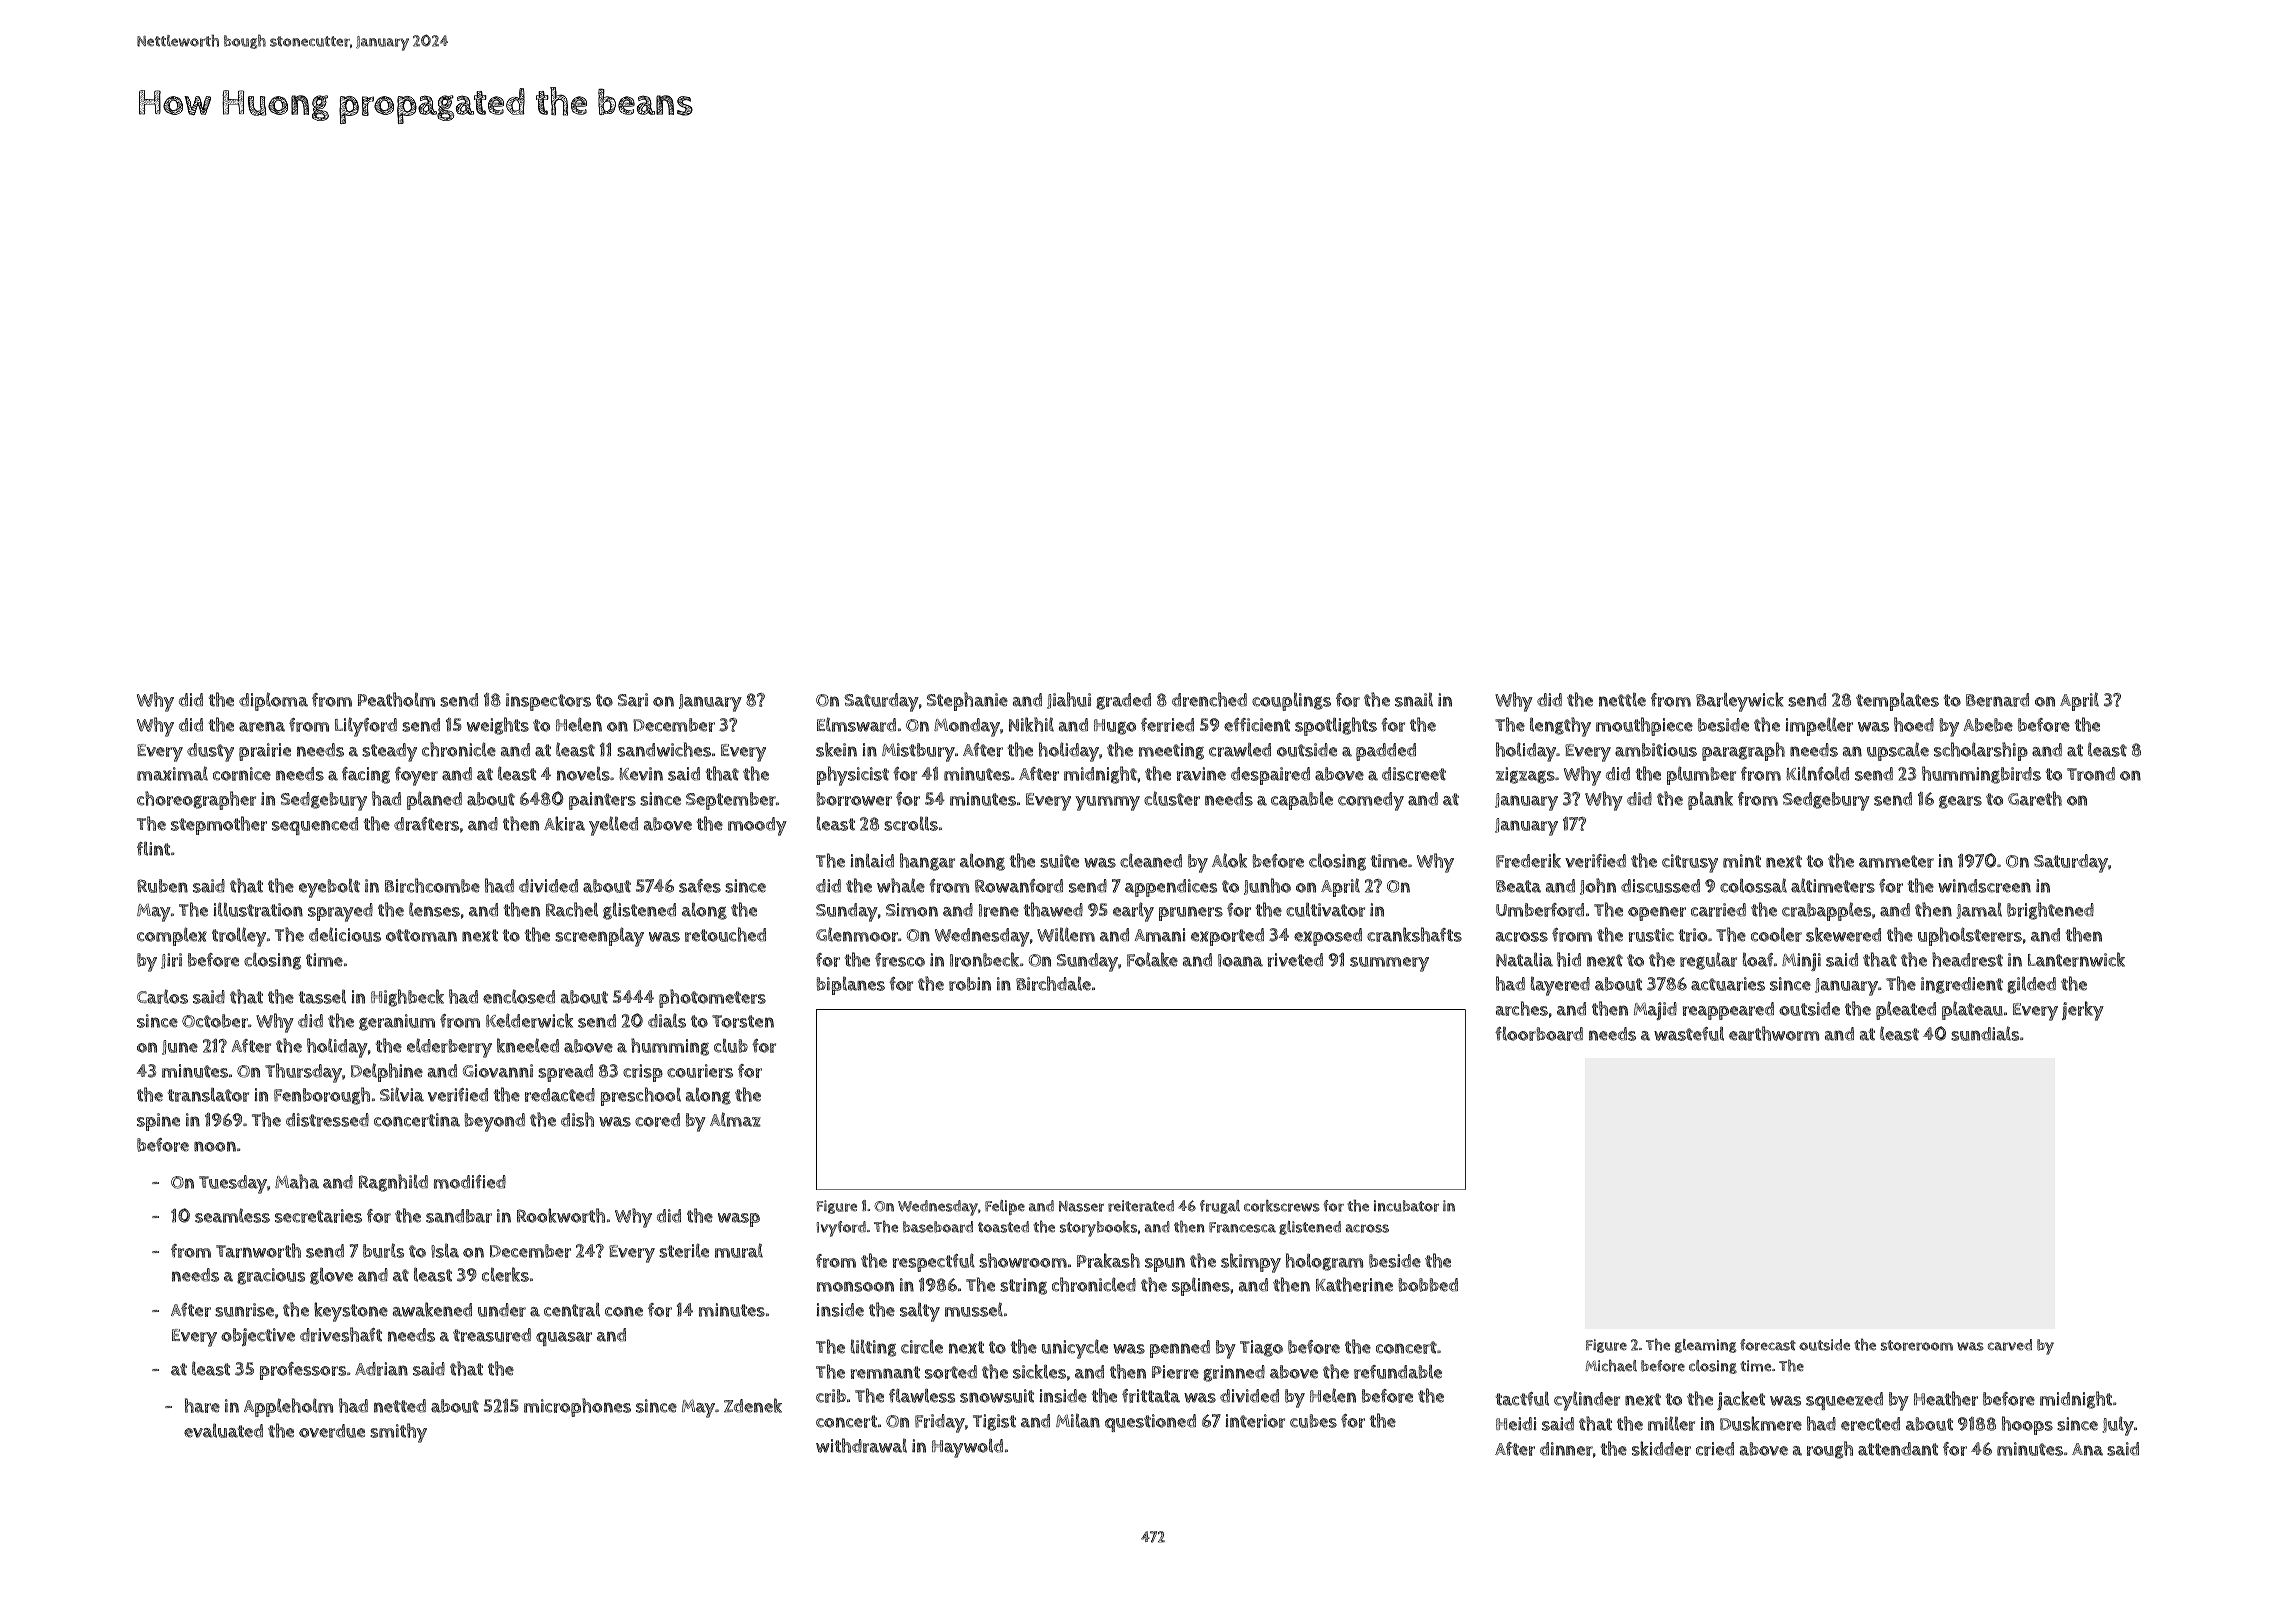  Describe the element at coordinates (1069, 700) in the page. I see `Jiahui` at that location.
